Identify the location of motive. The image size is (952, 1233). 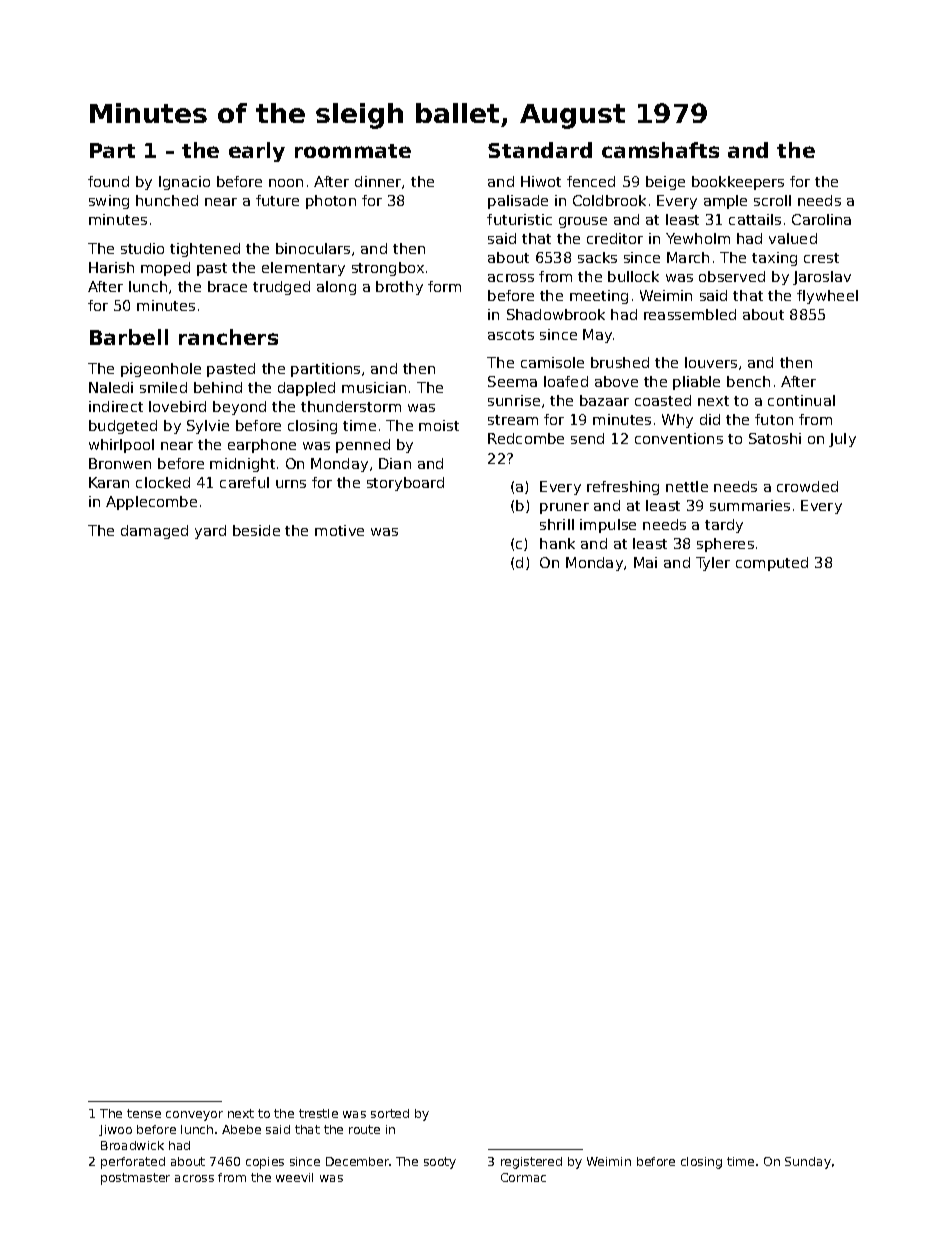
(339, 530).
